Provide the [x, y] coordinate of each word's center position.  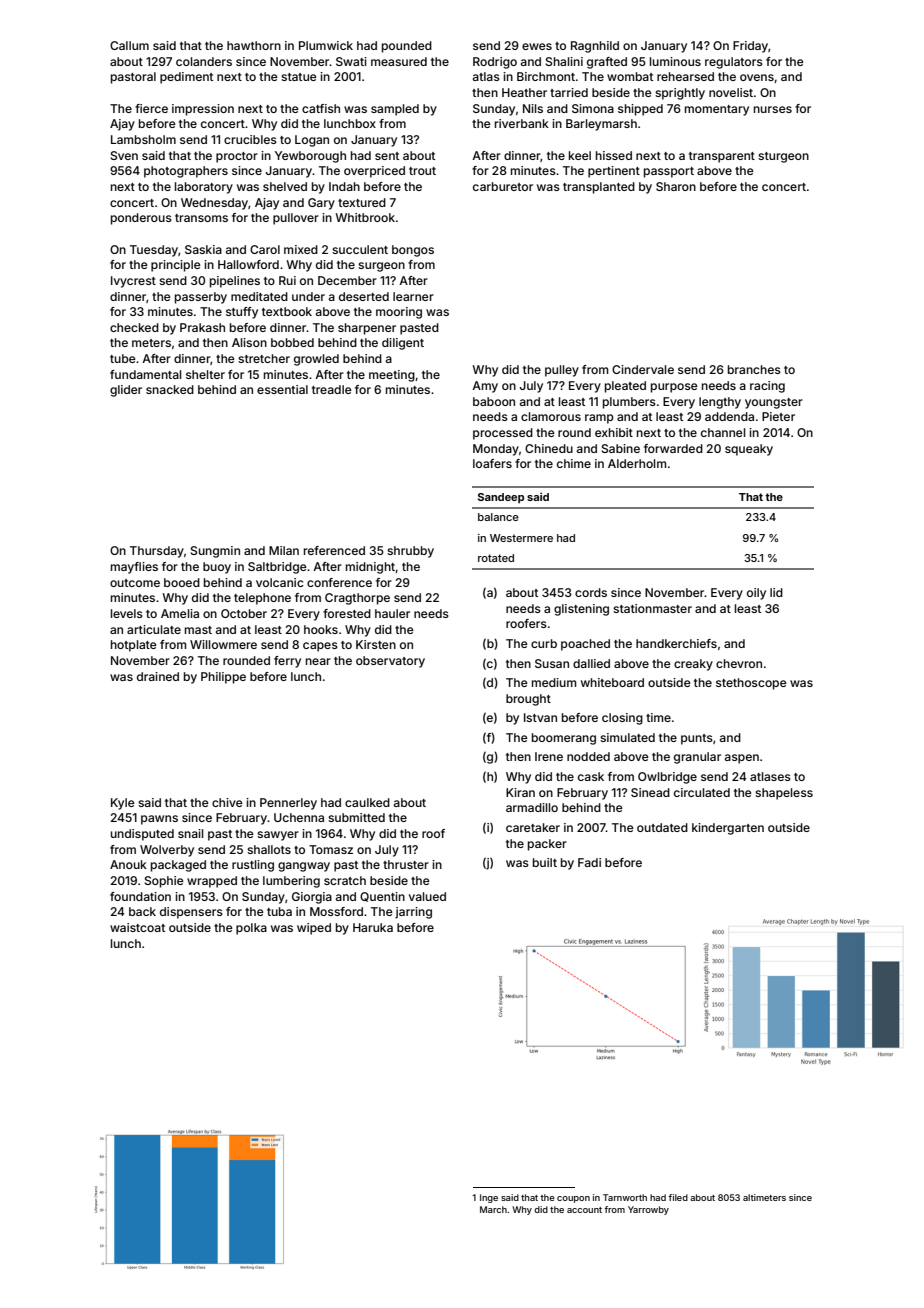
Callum [129, 45]
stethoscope [751, 684]
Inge [489, 1198]
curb [544, 643]
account [584, 1210]
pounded [407, 47]
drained [158, 676]
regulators [734, 63]
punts [697, 739]
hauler [392, 613]
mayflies [134, 568]
